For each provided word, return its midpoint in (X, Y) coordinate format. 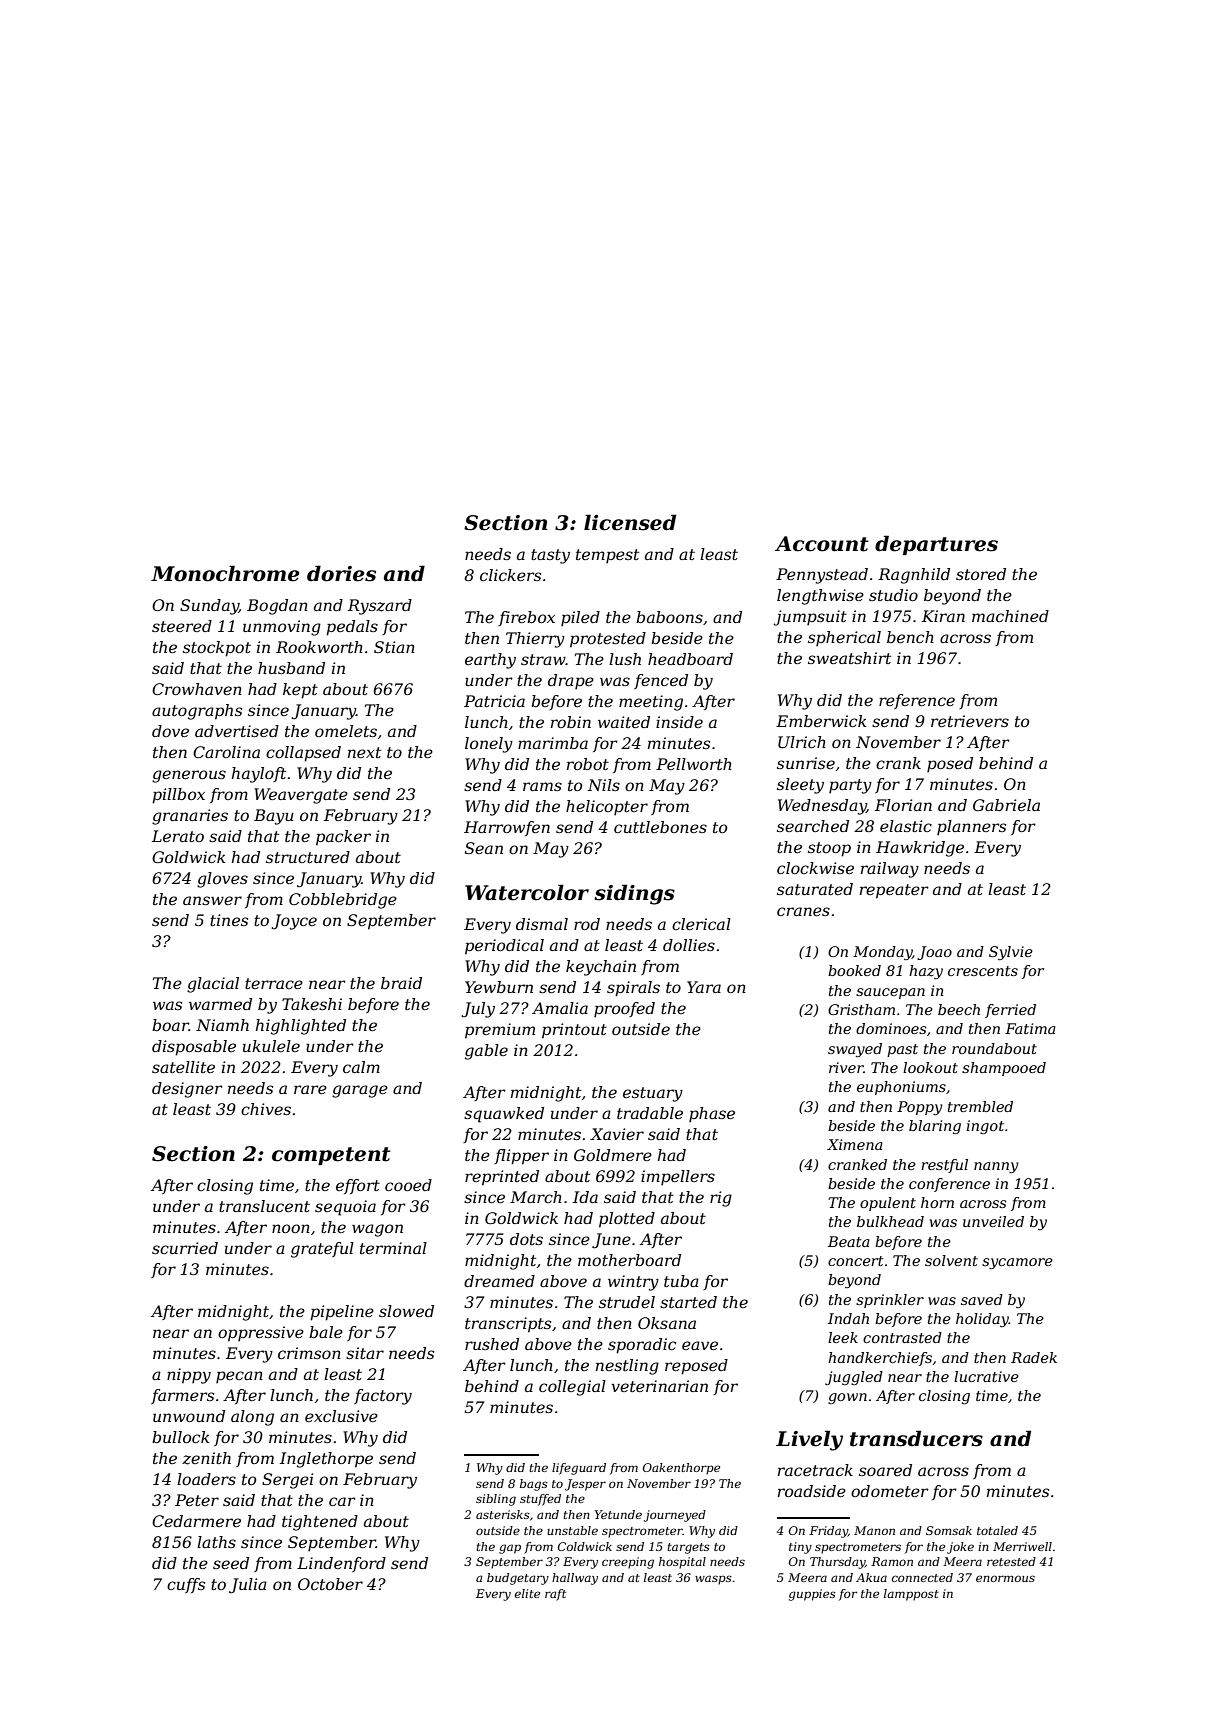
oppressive (261, 1334)
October (330, 1584)
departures (936, 545)
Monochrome (225, 573)
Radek (1034, 1357)
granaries (190, 817)
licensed (630, 522)
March (536, 1197)
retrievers (970, 721)
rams (542, 786)
